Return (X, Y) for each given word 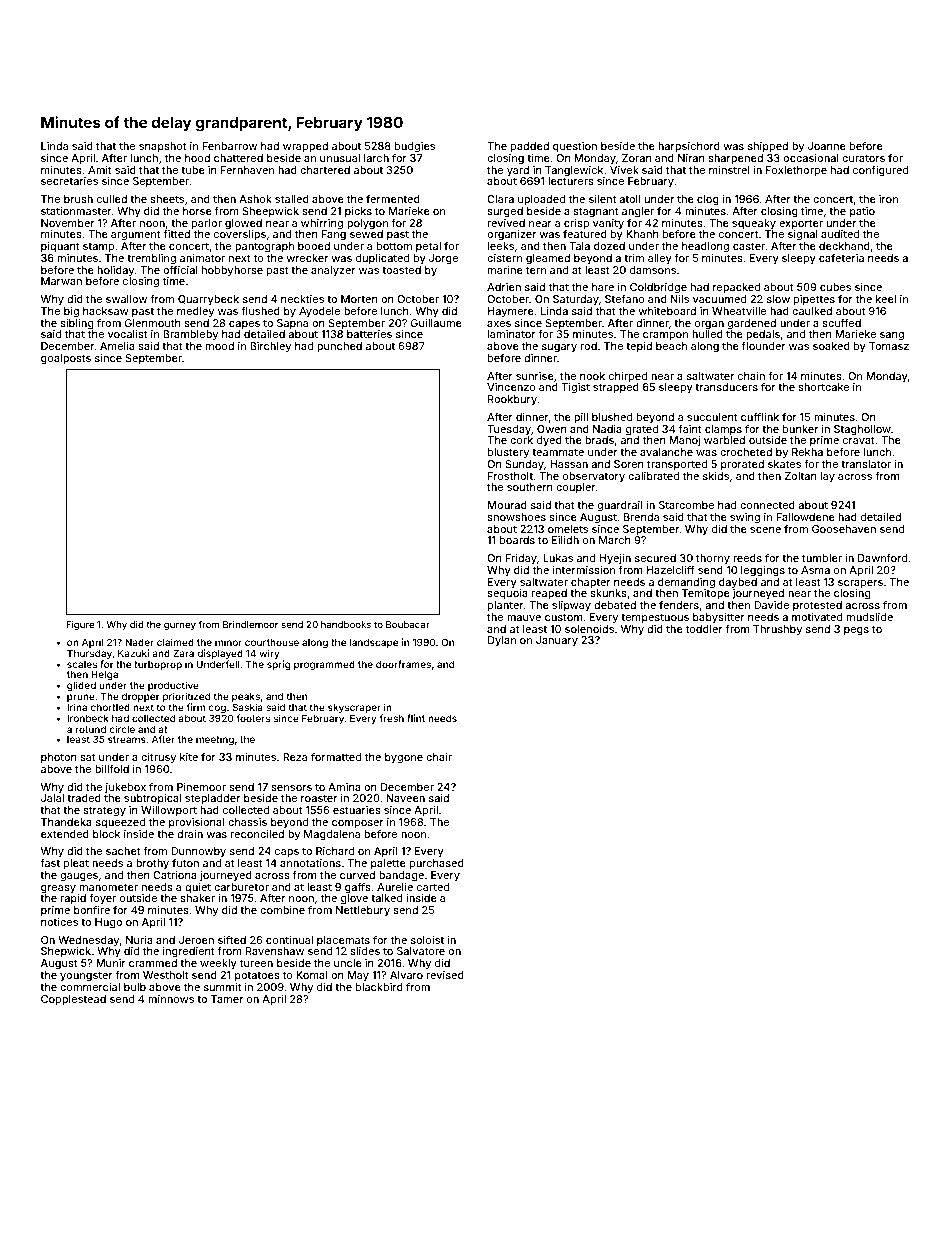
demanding (686, 583)
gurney (180, 626)
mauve (524, 618)
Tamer (227, 999)
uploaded (541, 200)
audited (840, 234)
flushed (260, 310)
